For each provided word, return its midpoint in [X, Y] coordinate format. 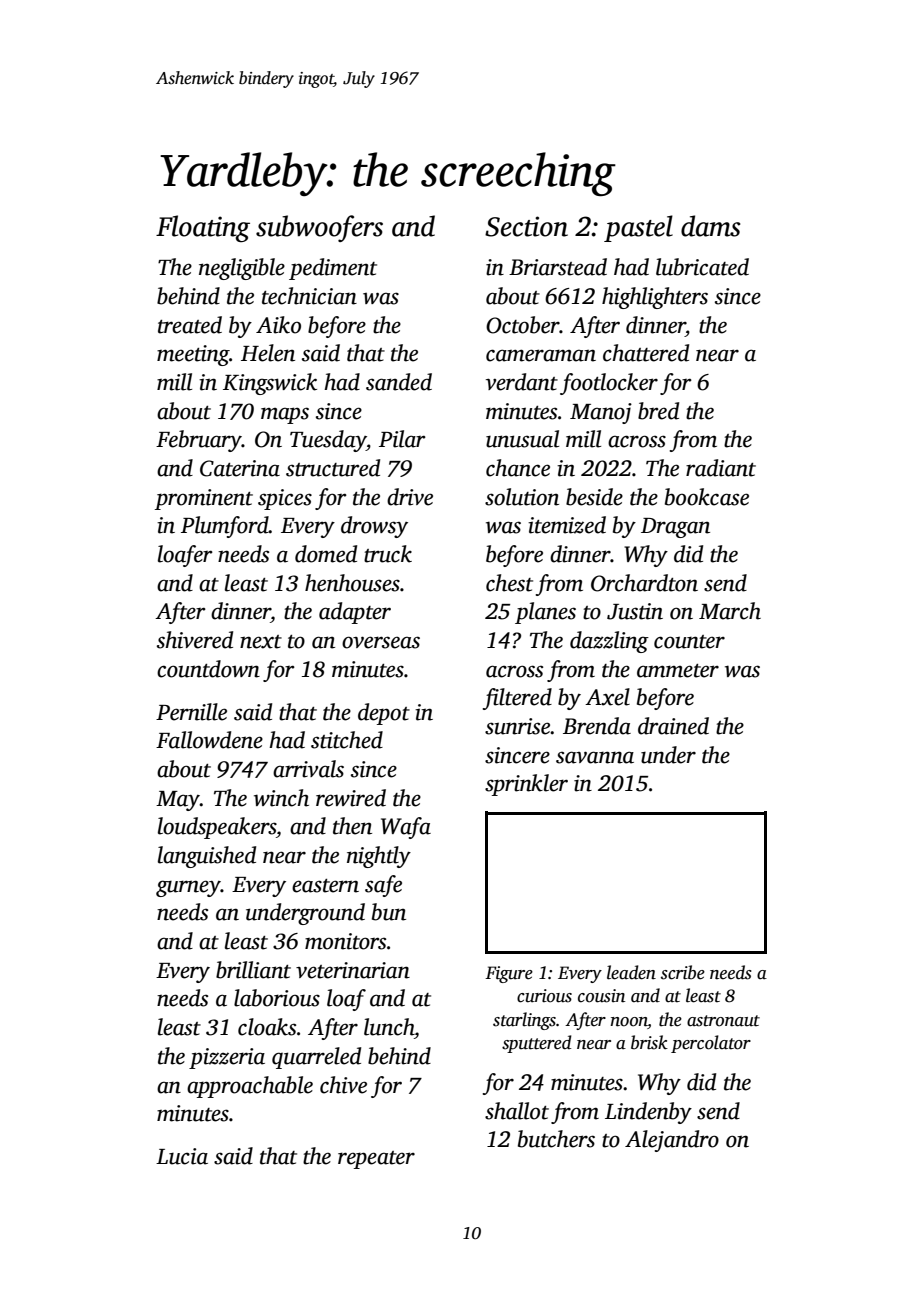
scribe [683, 972]
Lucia [182, 1156]
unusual [522, 439]
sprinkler [526, 785]
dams [710, 226]
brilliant [253, 970]
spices [285, 499]
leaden [631, 972]
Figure [509, 974]
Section [526, 226]
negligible [242, 269]
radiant [721, 468]
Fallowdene [209, 740]
